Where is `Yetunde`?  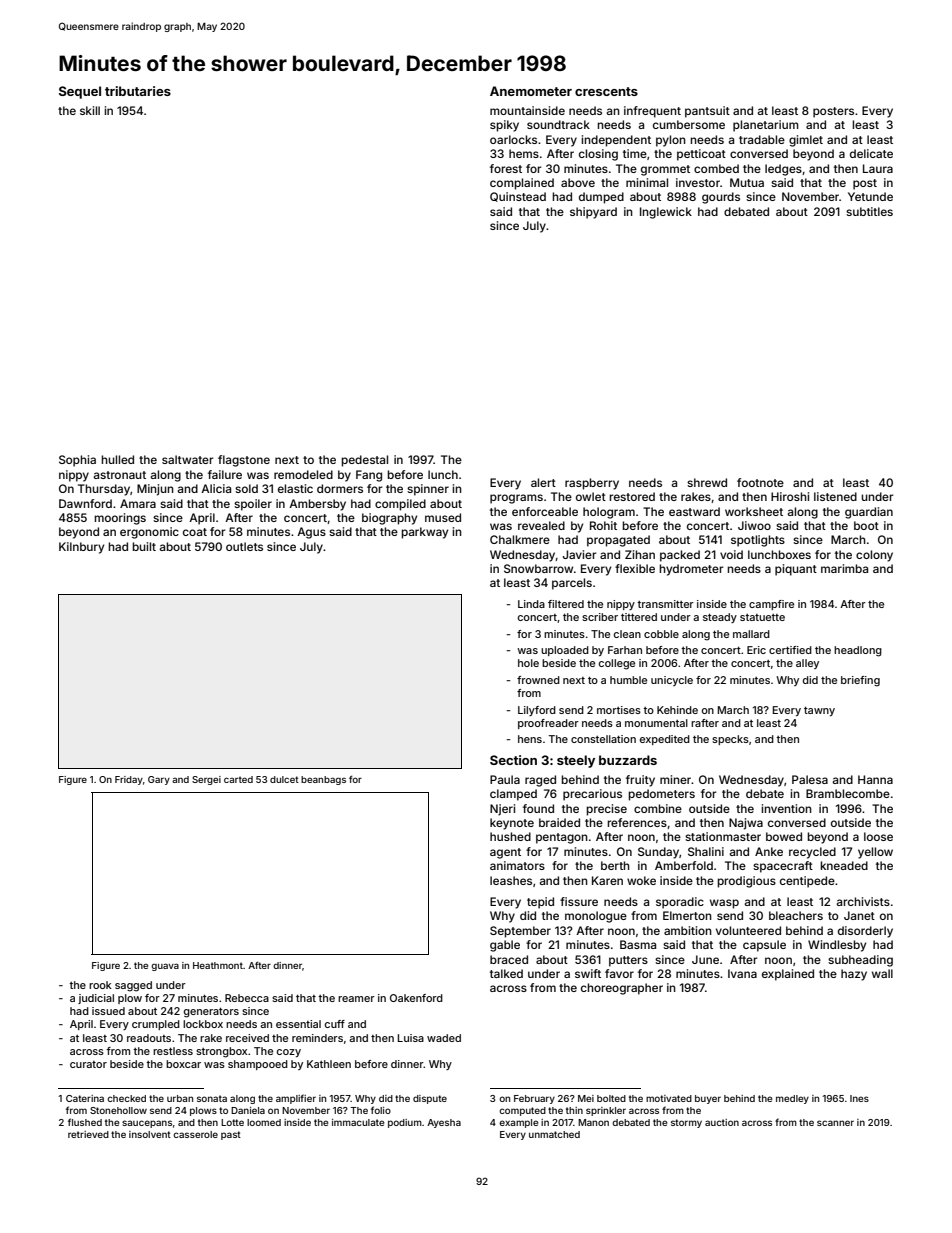
Yetunde is located at coordinates (870, 196).
